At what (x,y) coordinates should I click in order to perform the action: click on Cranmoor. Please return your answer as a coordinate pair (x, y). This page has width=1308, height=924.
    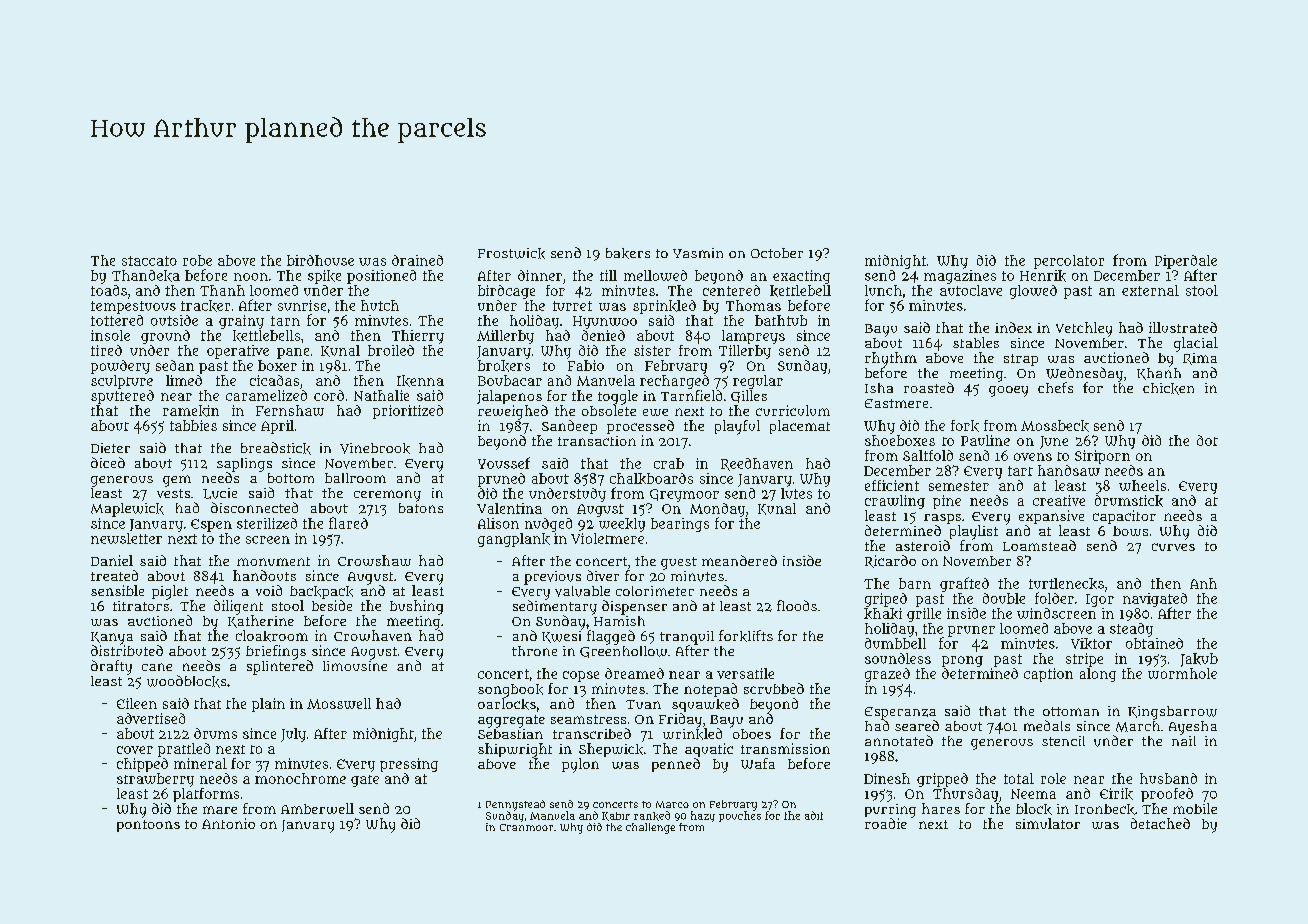
    Looking at the image, I should click on (526, 827).
